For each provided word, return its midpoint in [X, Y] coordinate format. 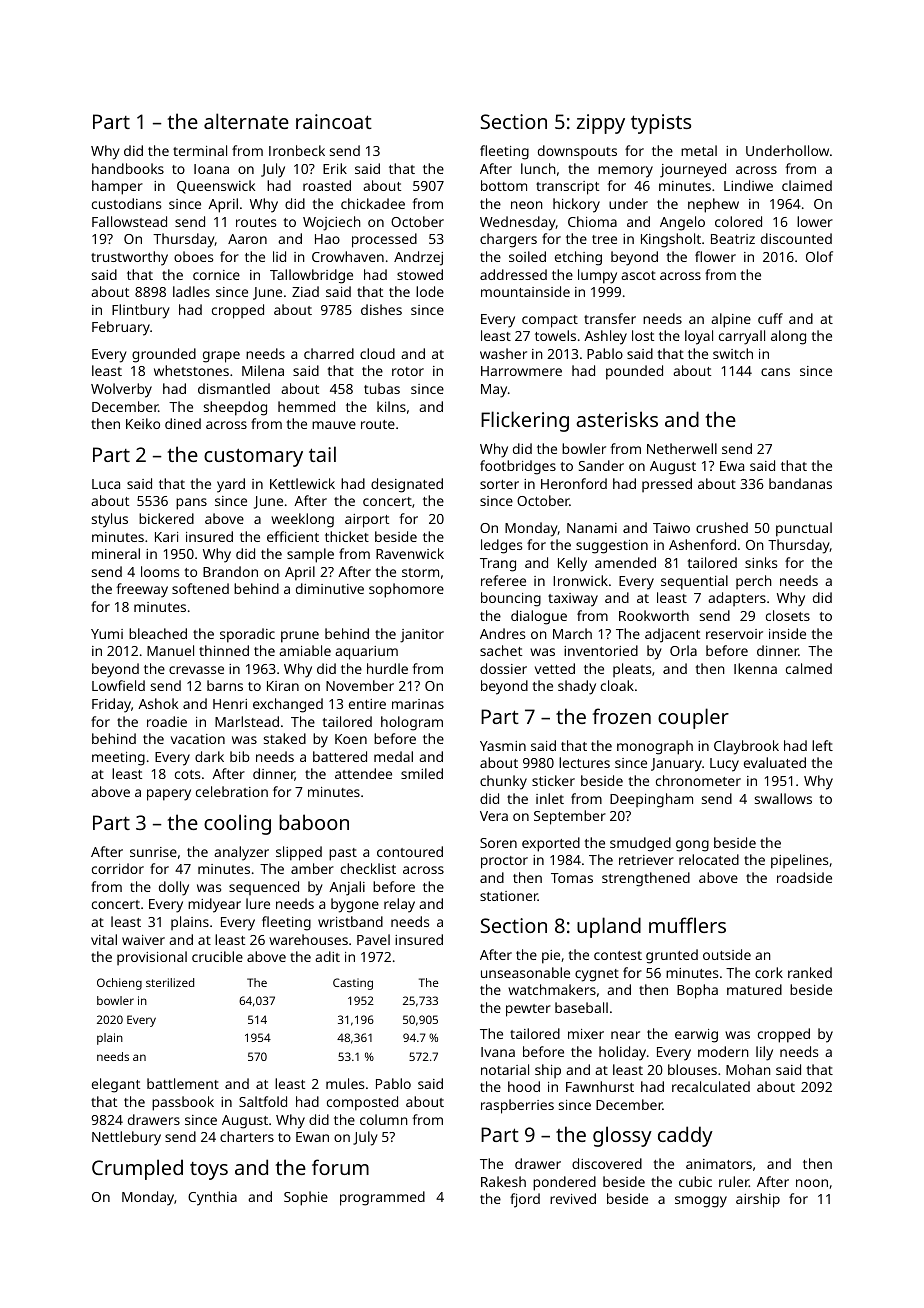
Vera [494, 816]
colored [738, 221]
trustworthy [129, 258]
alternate [246, 121]
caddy [685, 1136]
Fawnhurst [600, 1086]
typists [661, 124]
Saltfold [263, 1101]
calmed [809, 668]
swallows [783, 798]
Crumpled [137, 1169]
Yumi [107, 634]
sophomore [406, 590]
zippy [601, 124]
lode [430, 291]
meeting [118, 759]
